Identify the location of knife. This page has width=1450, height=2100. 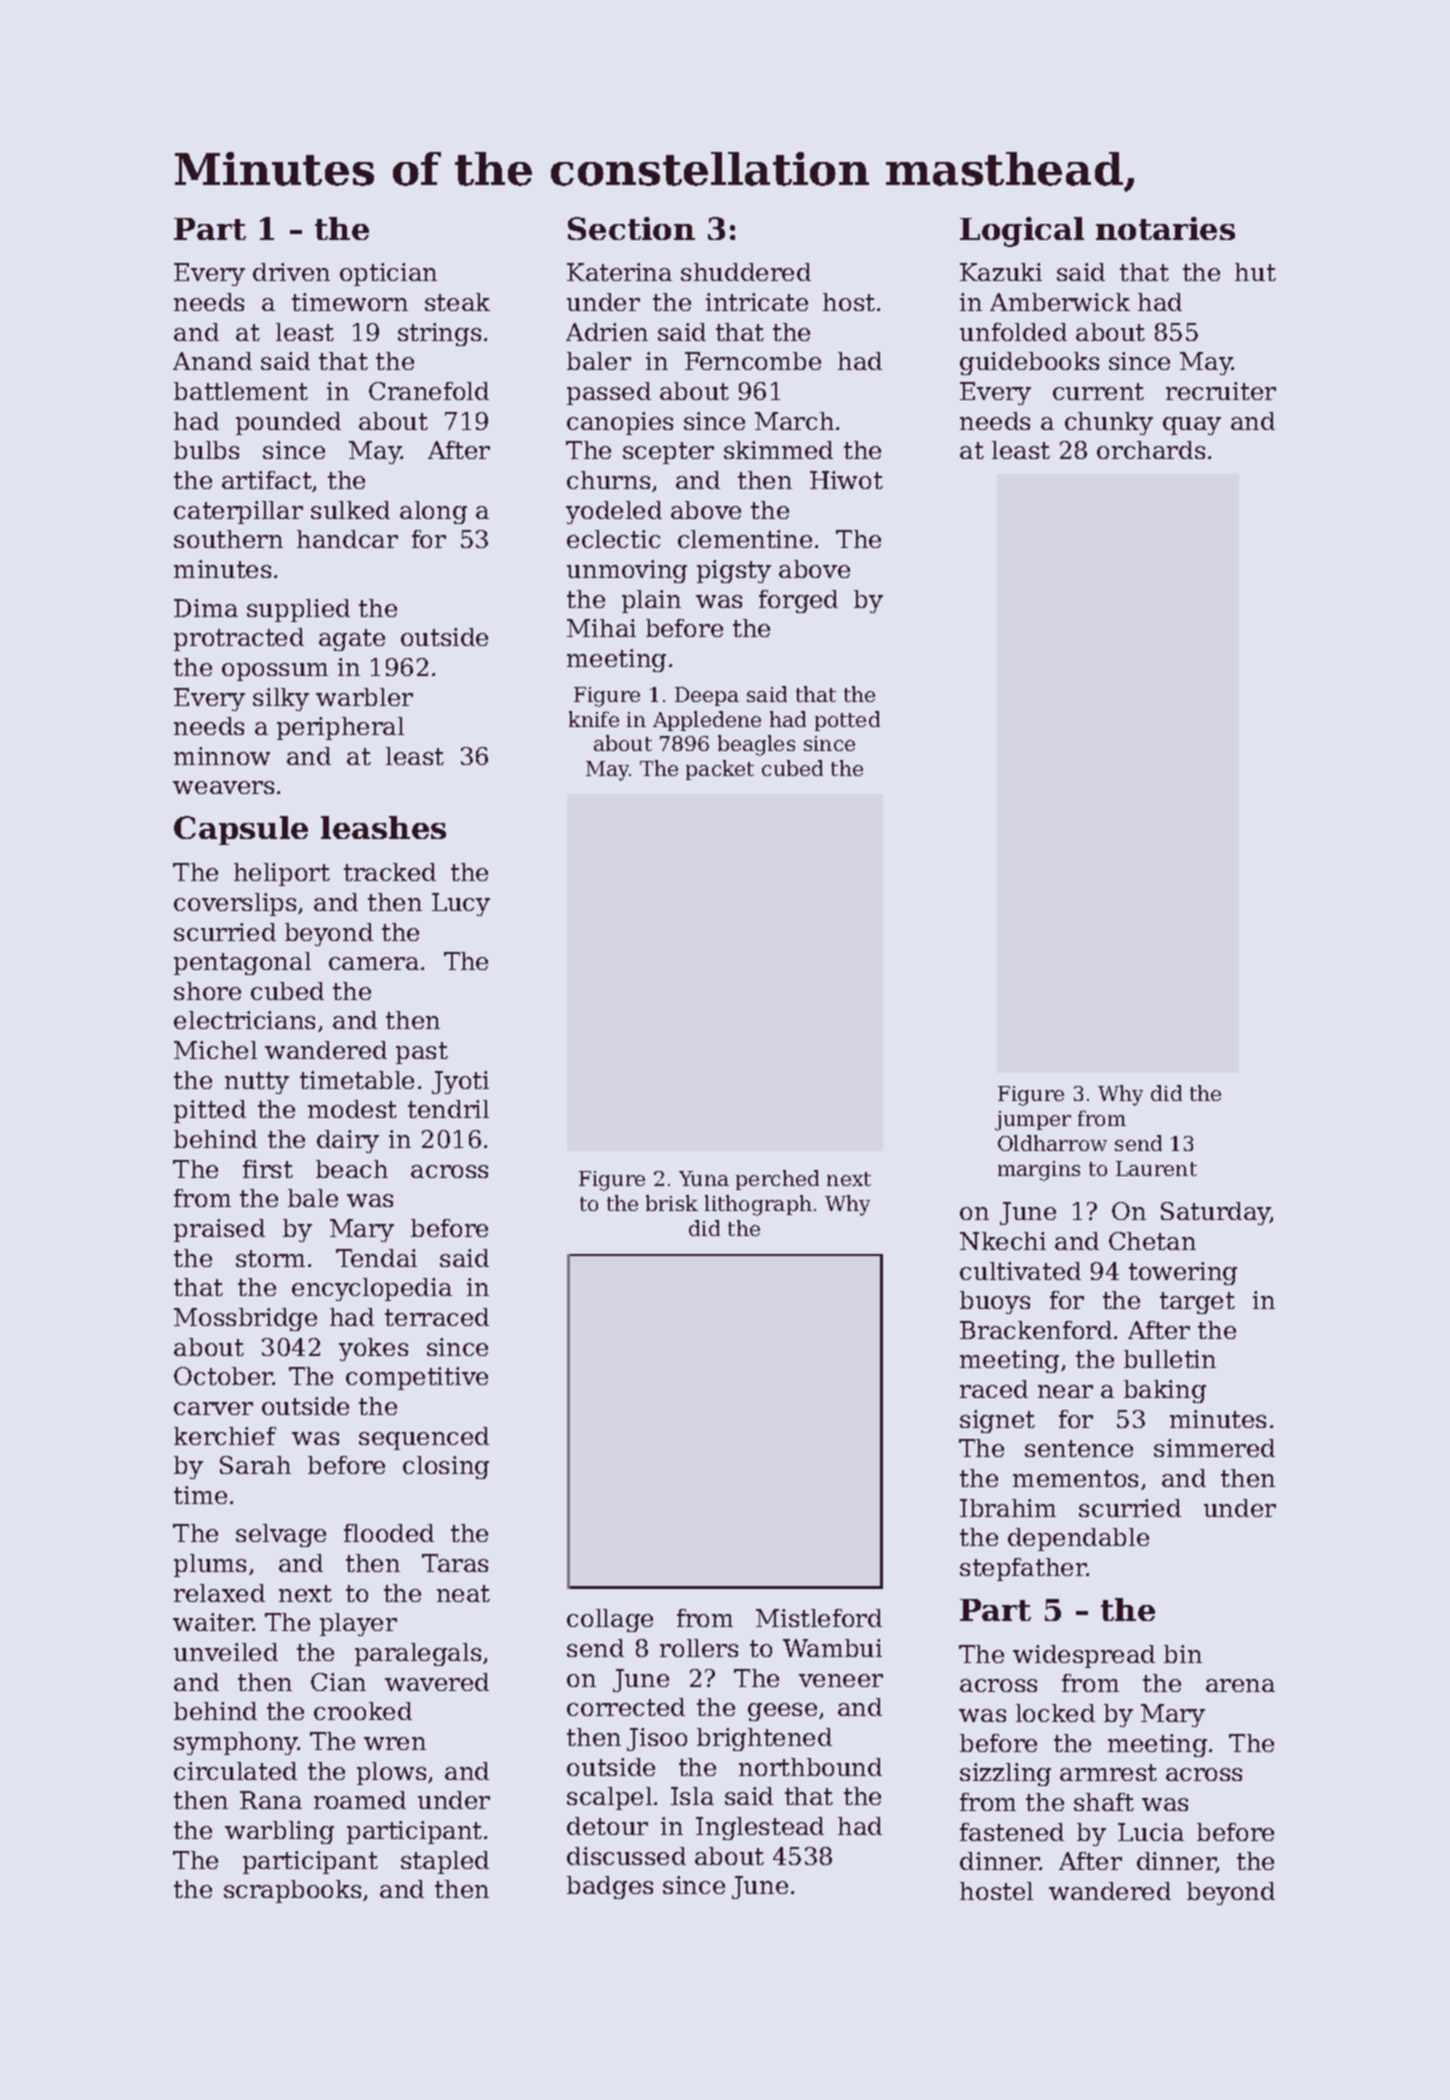
(594, 719).
